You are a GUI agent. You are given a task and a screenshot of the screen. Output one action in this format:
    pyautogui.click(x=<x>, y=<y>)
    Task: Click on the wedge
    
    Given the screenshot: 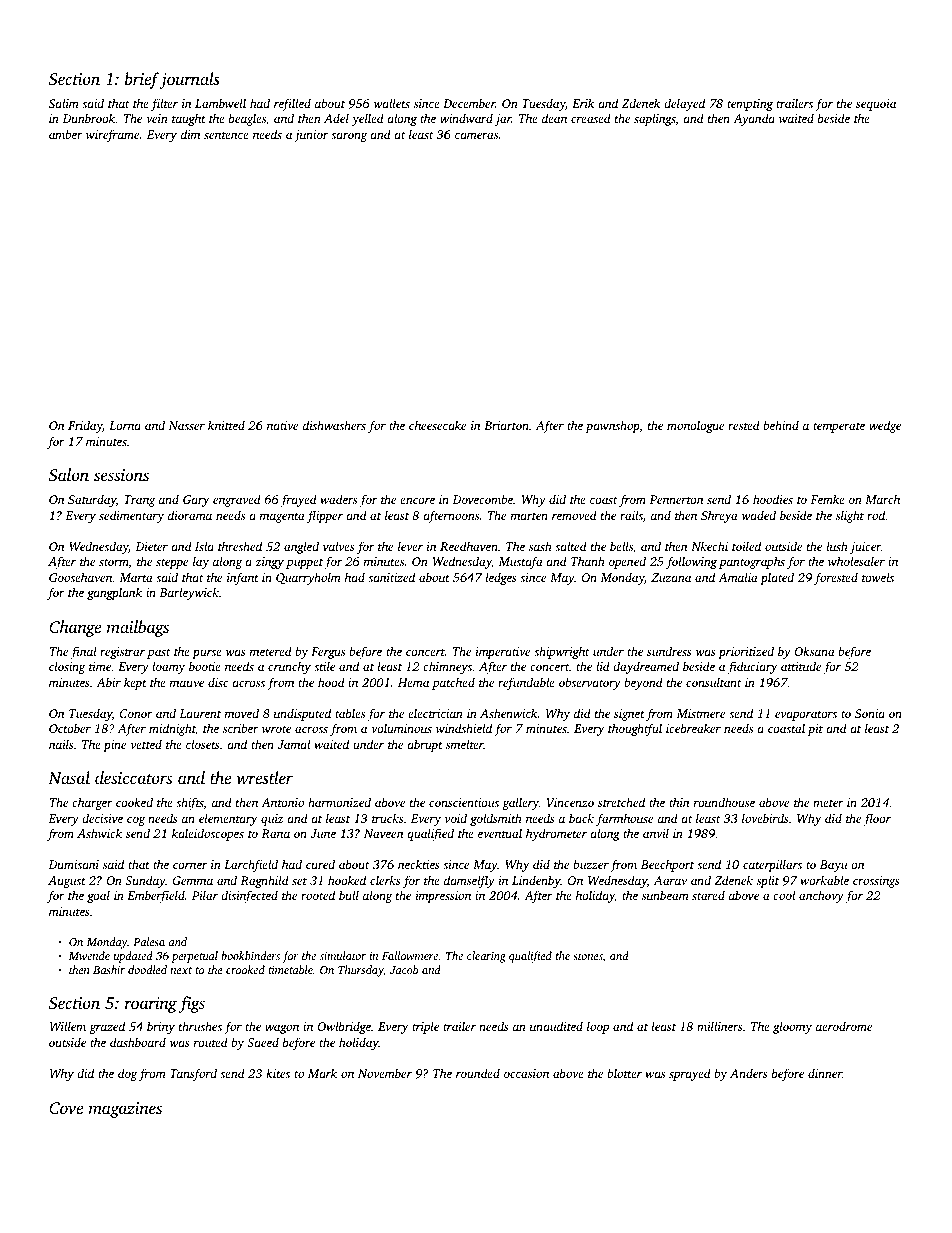 What is the action you would take?
    pyautogui.click(x=885, y=426)
